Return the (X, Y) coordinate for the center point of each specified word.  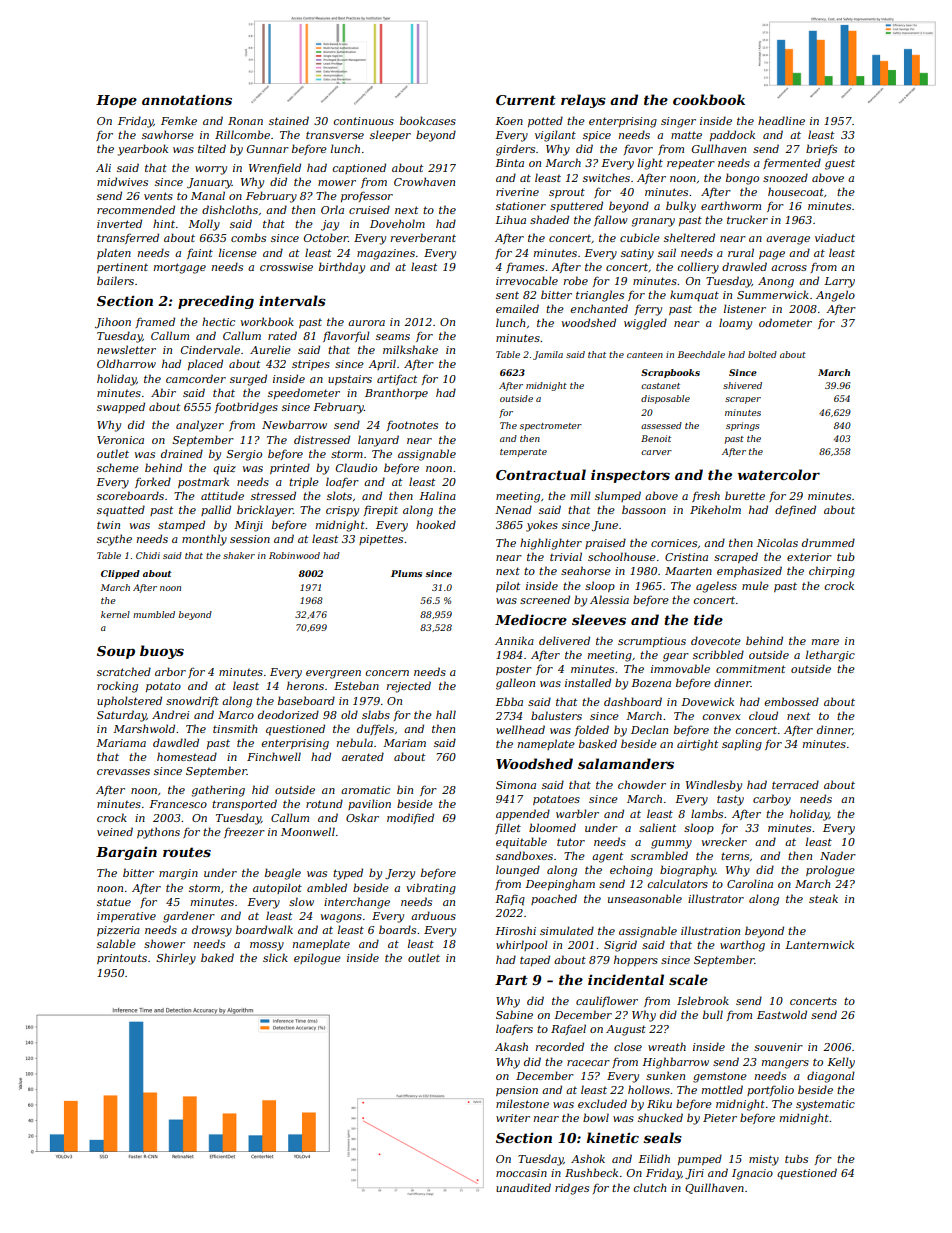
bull (713, 1014)
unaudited (523, 1187)
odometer (785, 322)
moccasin (521, 1173)
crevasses (123, 772)
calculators (678, 883)
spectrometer (551, 427)
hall (446, 714)
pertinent (122, 268)
